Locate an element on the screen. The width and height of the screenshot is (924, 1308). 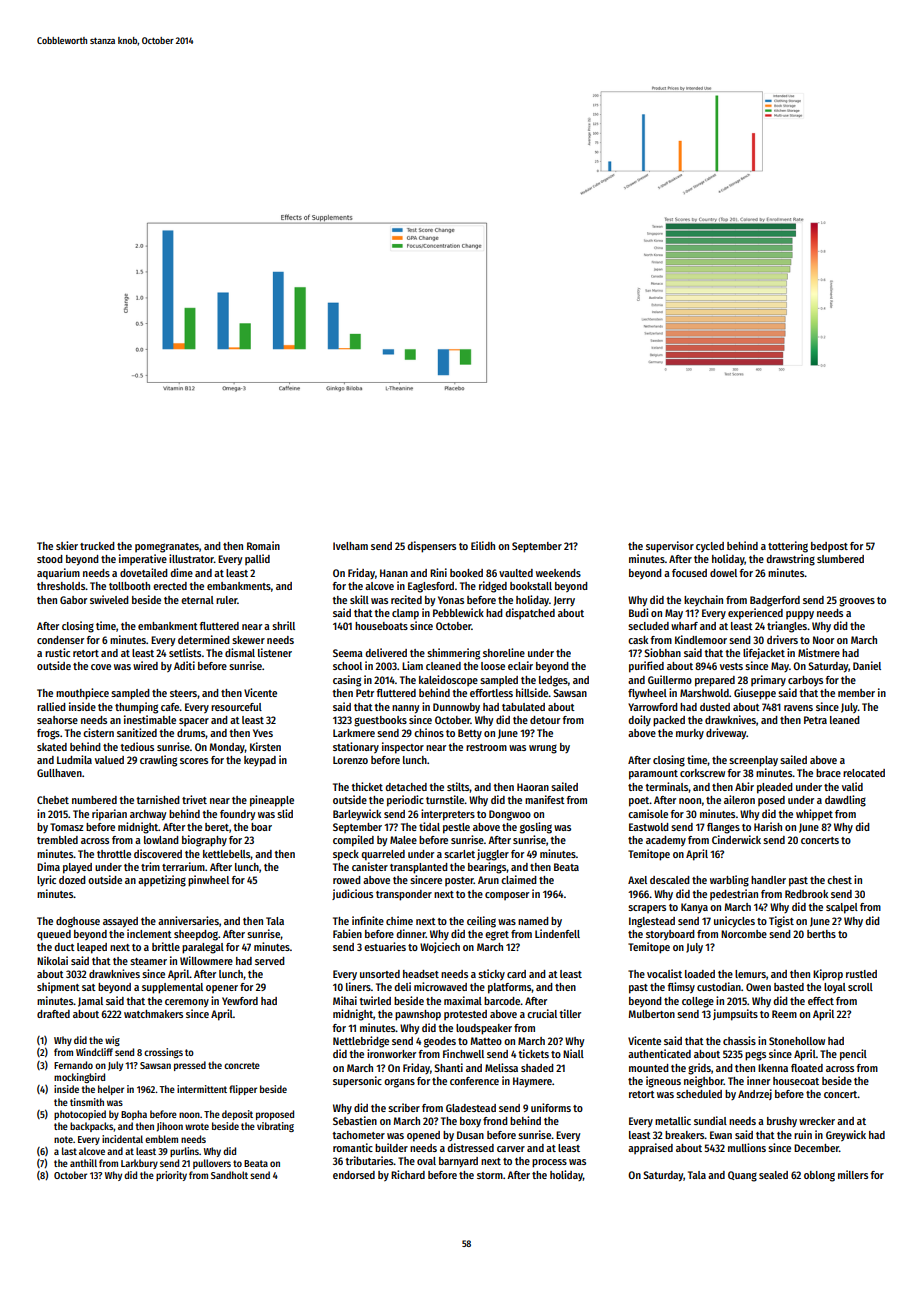
composer is located at coordinates (507, 896).
